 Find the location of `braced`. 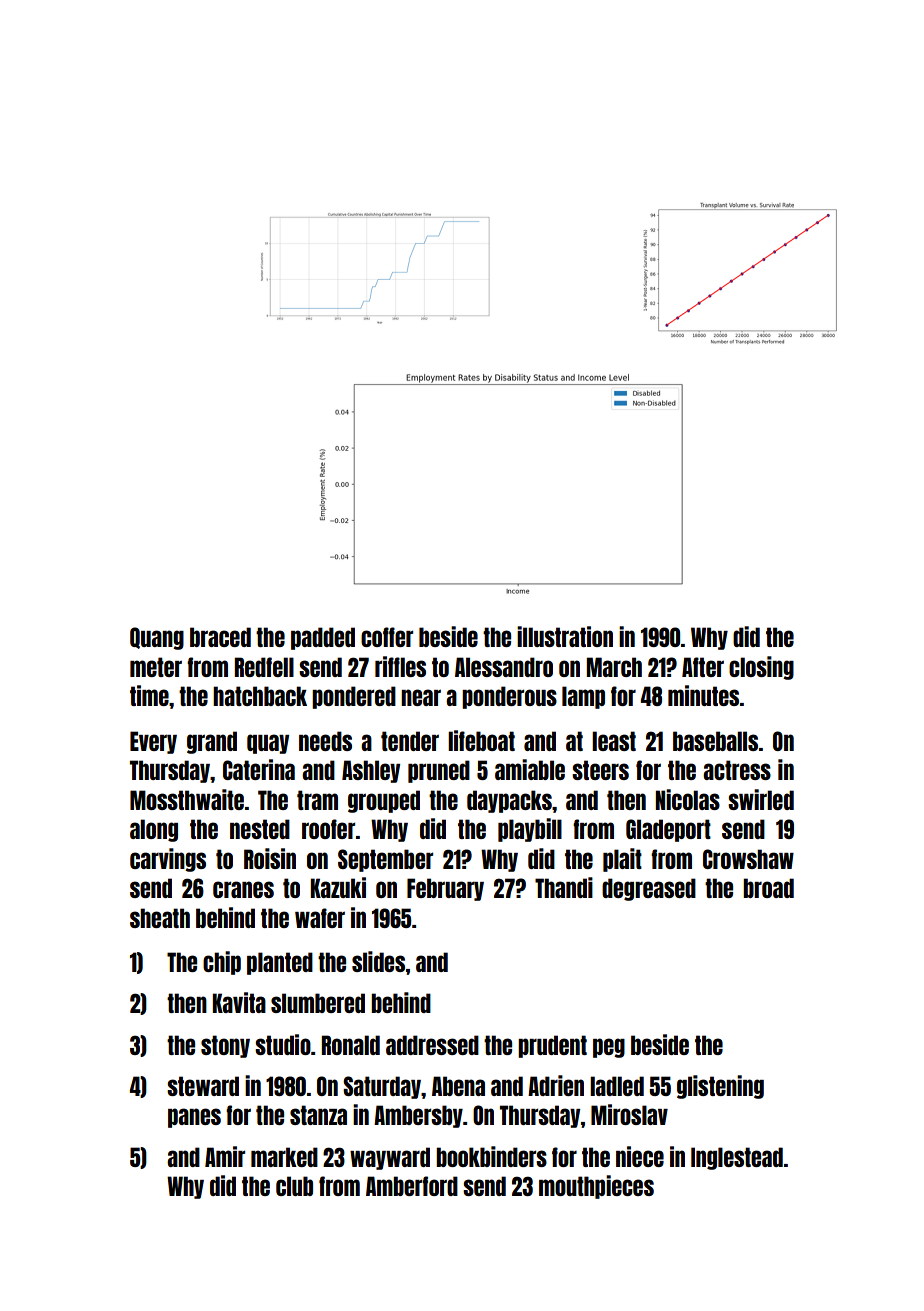

braced is located at coordinates (220, 637).
